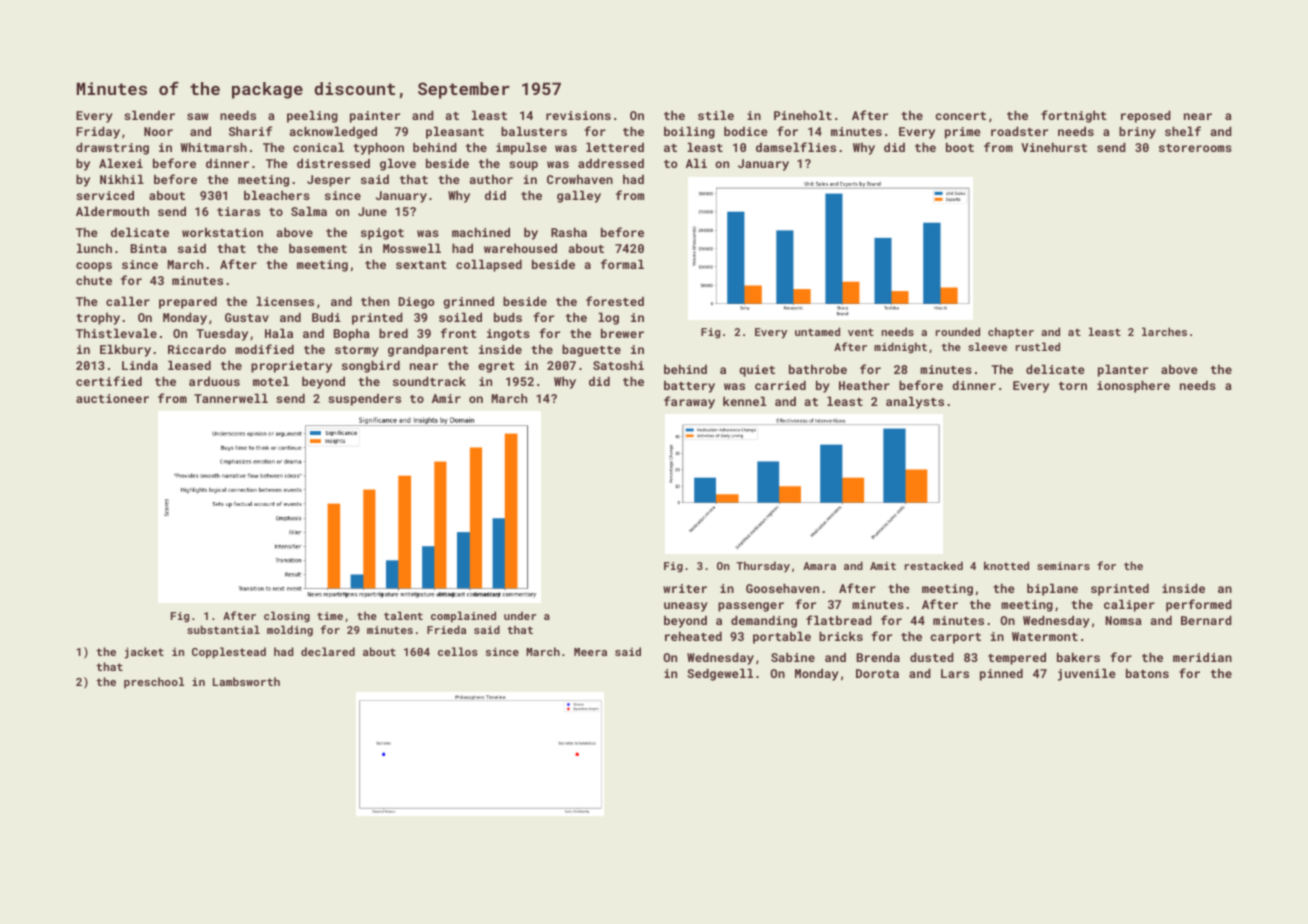 This screenshot has height=924, width=1308. What do you see at coordinates (231, 398) in the screenshot?
I see `Tannerwell` at bounding box center [231, 398].
